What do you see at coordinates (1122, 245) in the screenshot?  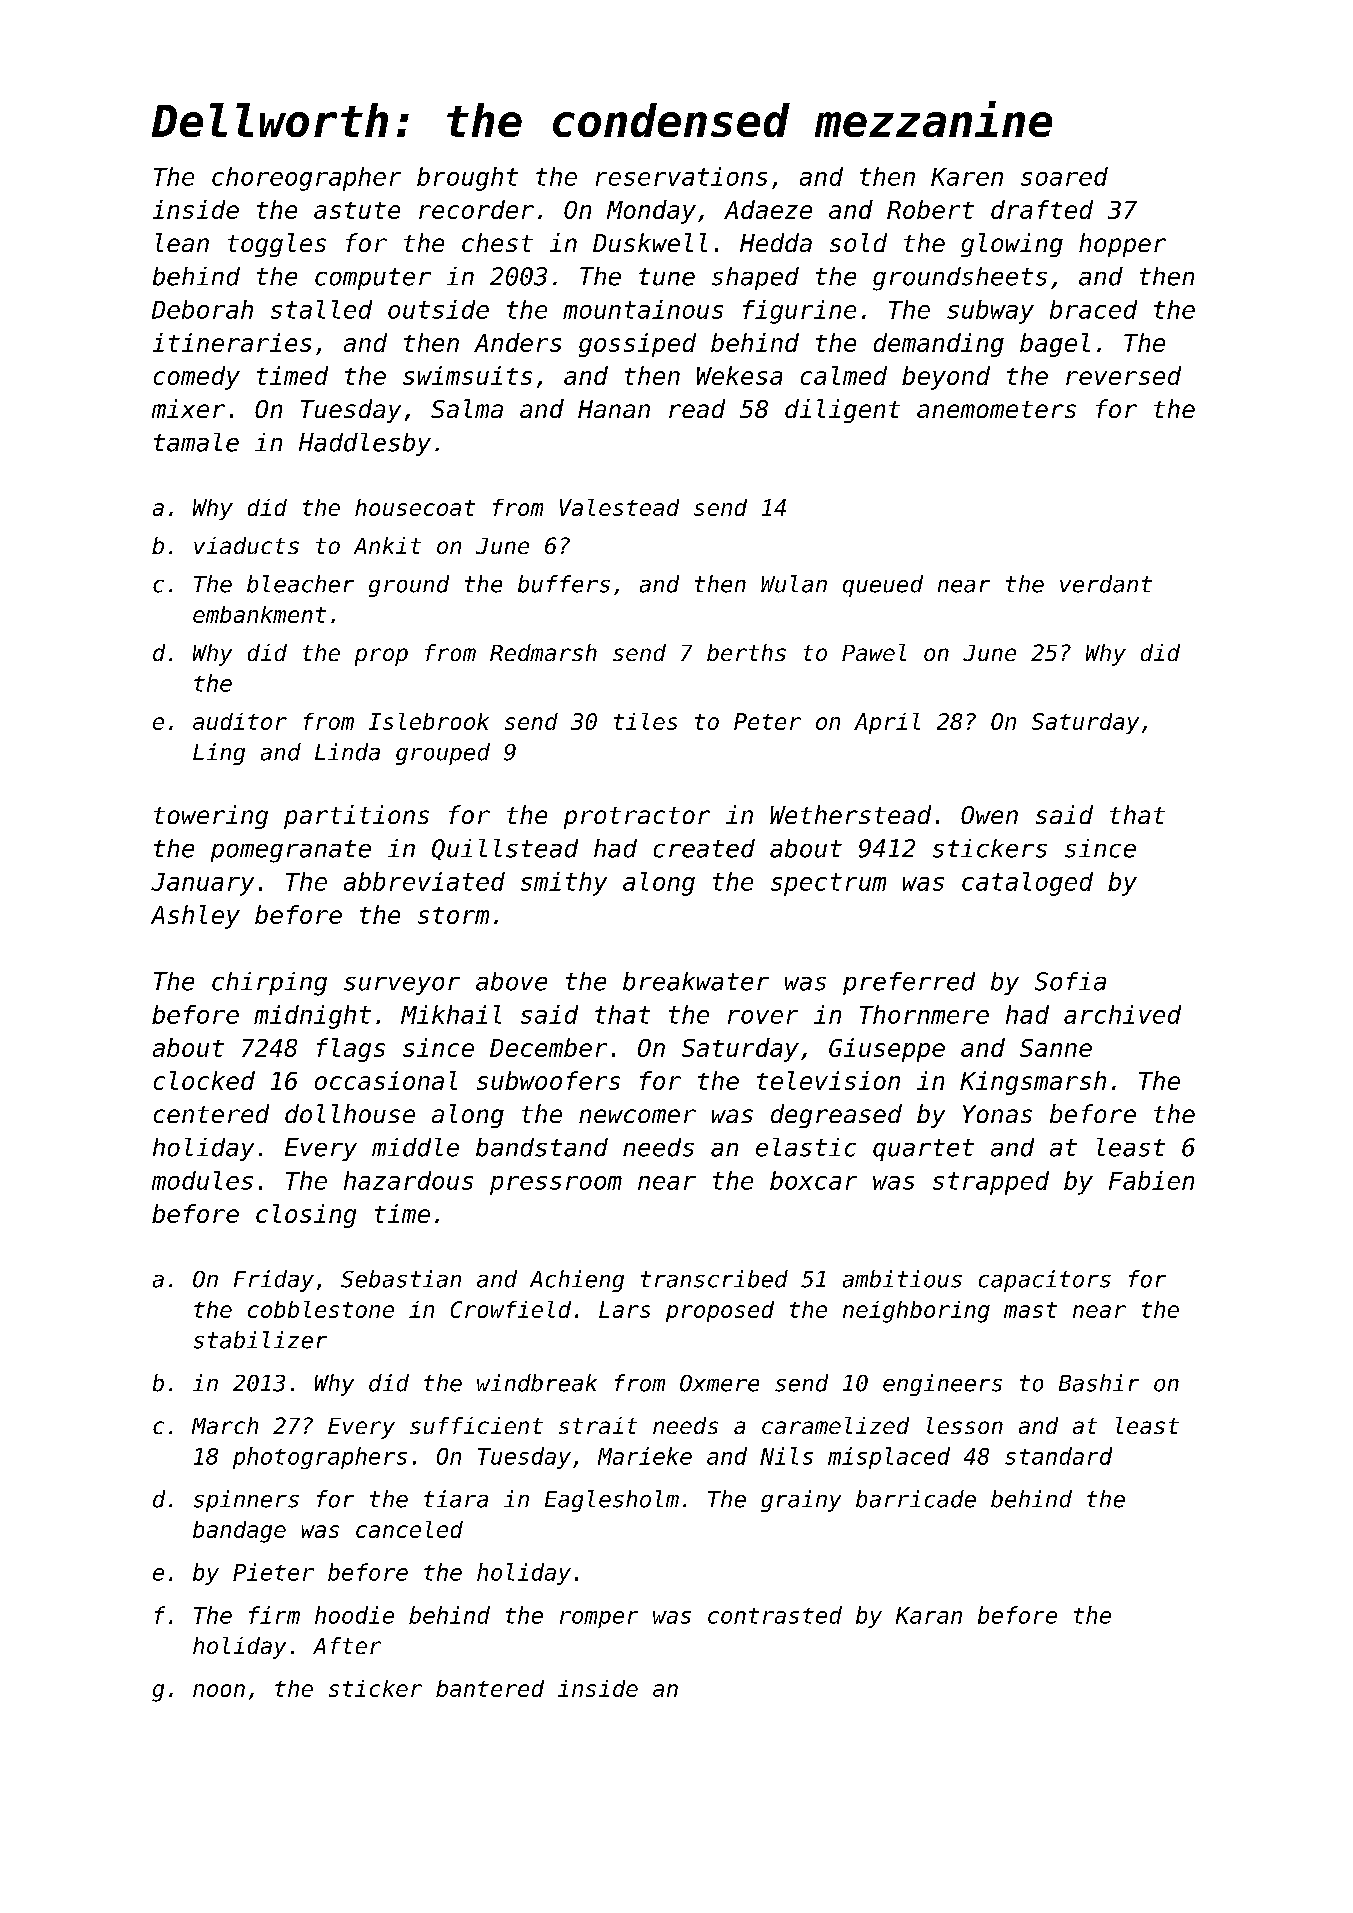 I see `hopper` at bounding box center [1122, 245].
